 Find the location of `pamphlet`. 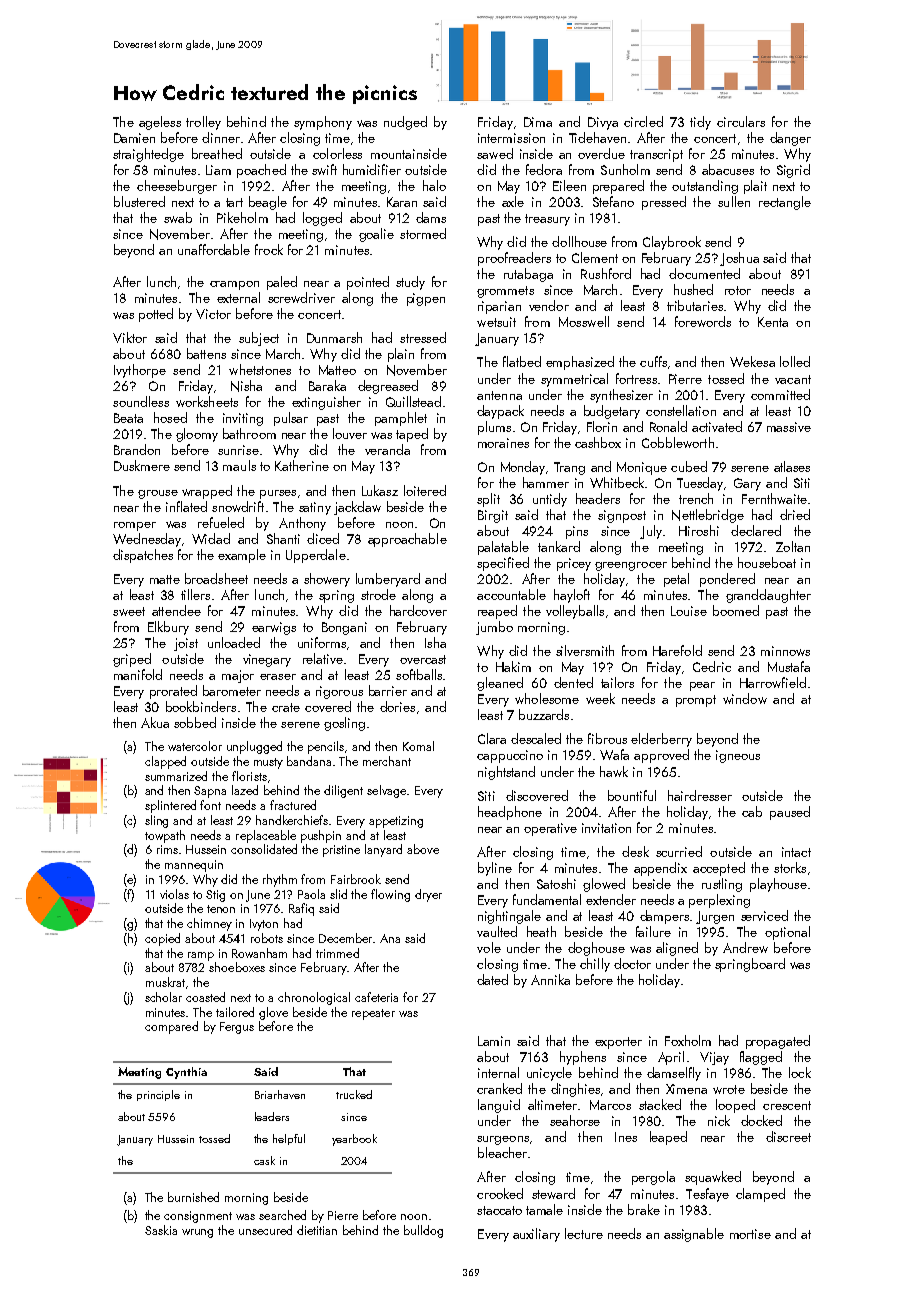

pamphlet is located at coordinates (401, 419).
